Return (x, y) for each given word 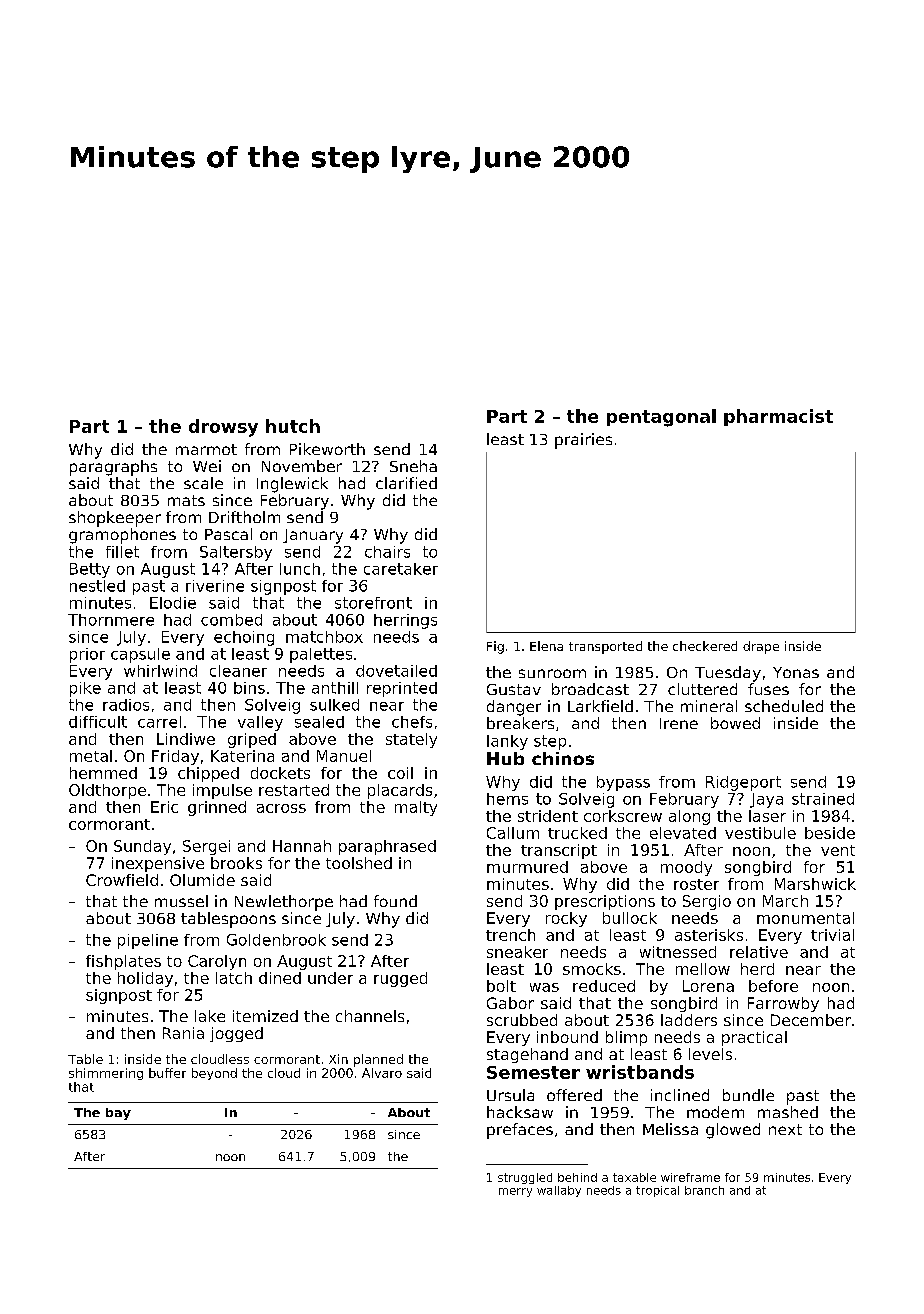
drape (761, 647)
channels (370, 1016)
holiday (145, 979)
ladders (689, 1020)
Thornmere (111, 620)
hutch (293, 426)
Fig (495, 647)
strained (823, 799)
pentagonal (661, 418)
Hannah (302, 846)
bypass (623, 783)
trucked (577, 833)
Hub (505, 758)
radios (126, 705)
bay (118, 1114)
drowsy (223, 428)
